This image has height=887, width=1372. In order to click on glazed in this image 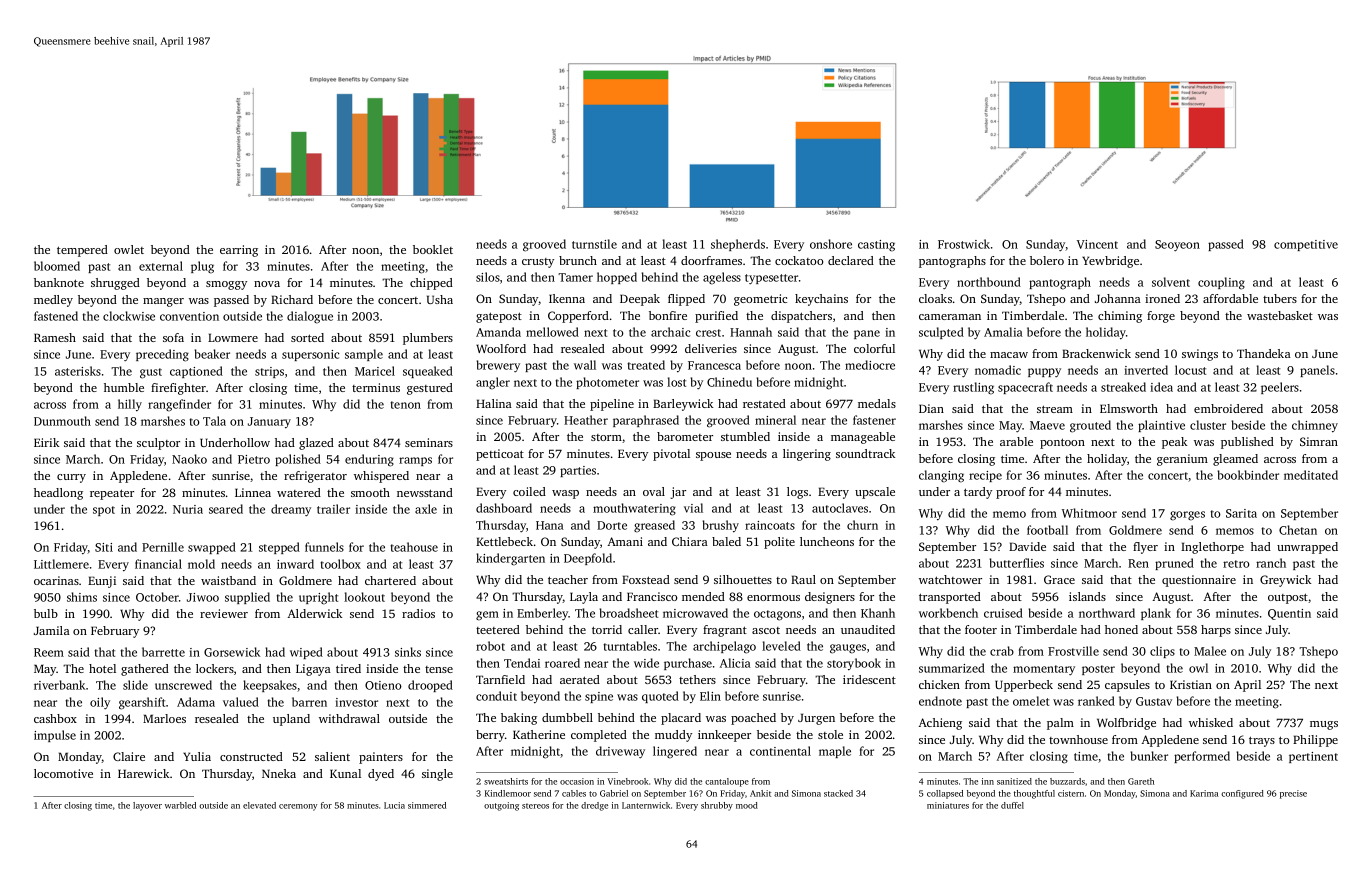, I will do `click(316, 444)`.
